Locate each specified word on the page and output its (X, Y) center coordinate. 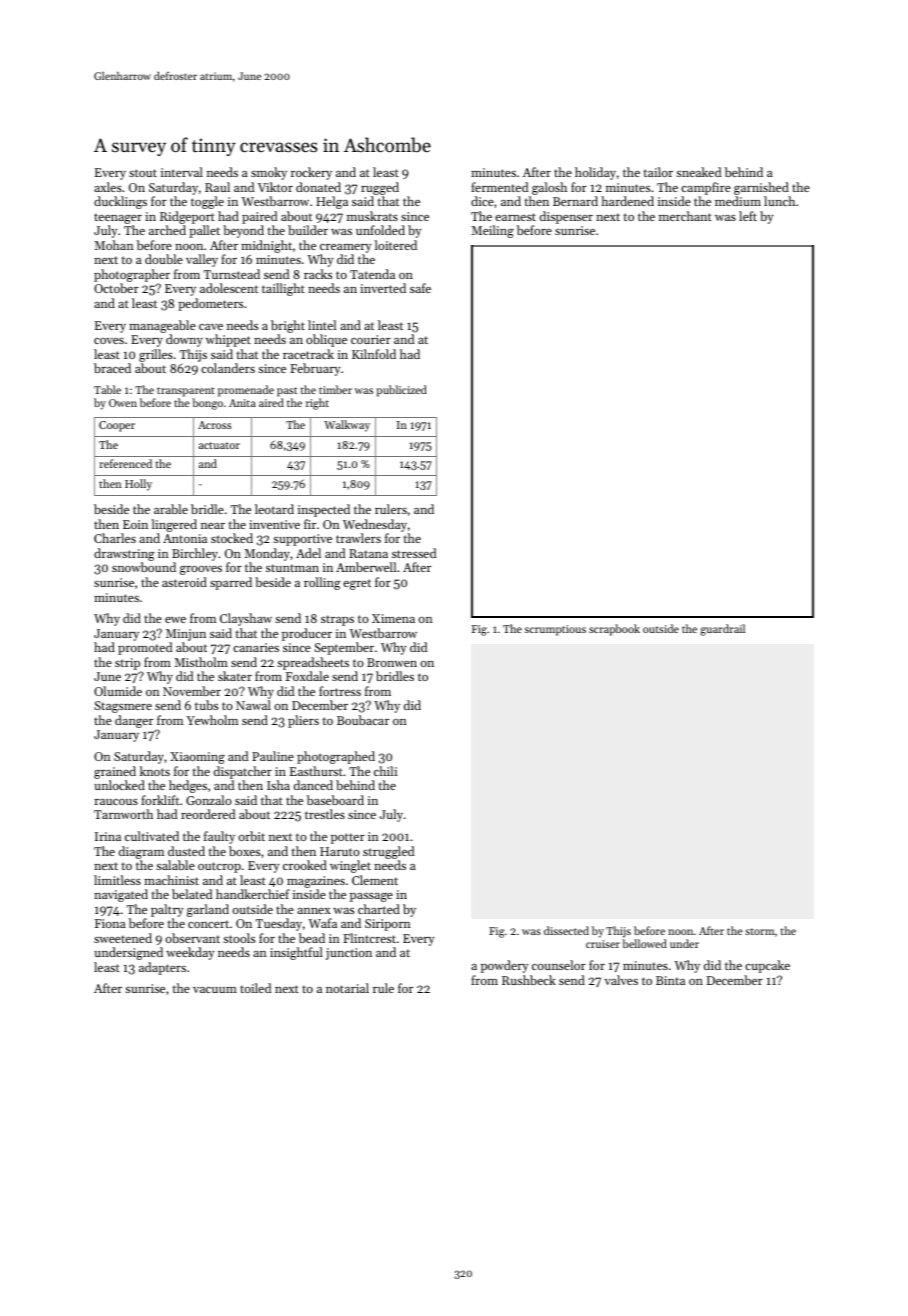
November (192, 691)
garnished (761, 188)
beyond (243, 231)
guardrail (722, 630)
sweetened (123, 938)
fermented (499, 187)
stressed (414, 553)
